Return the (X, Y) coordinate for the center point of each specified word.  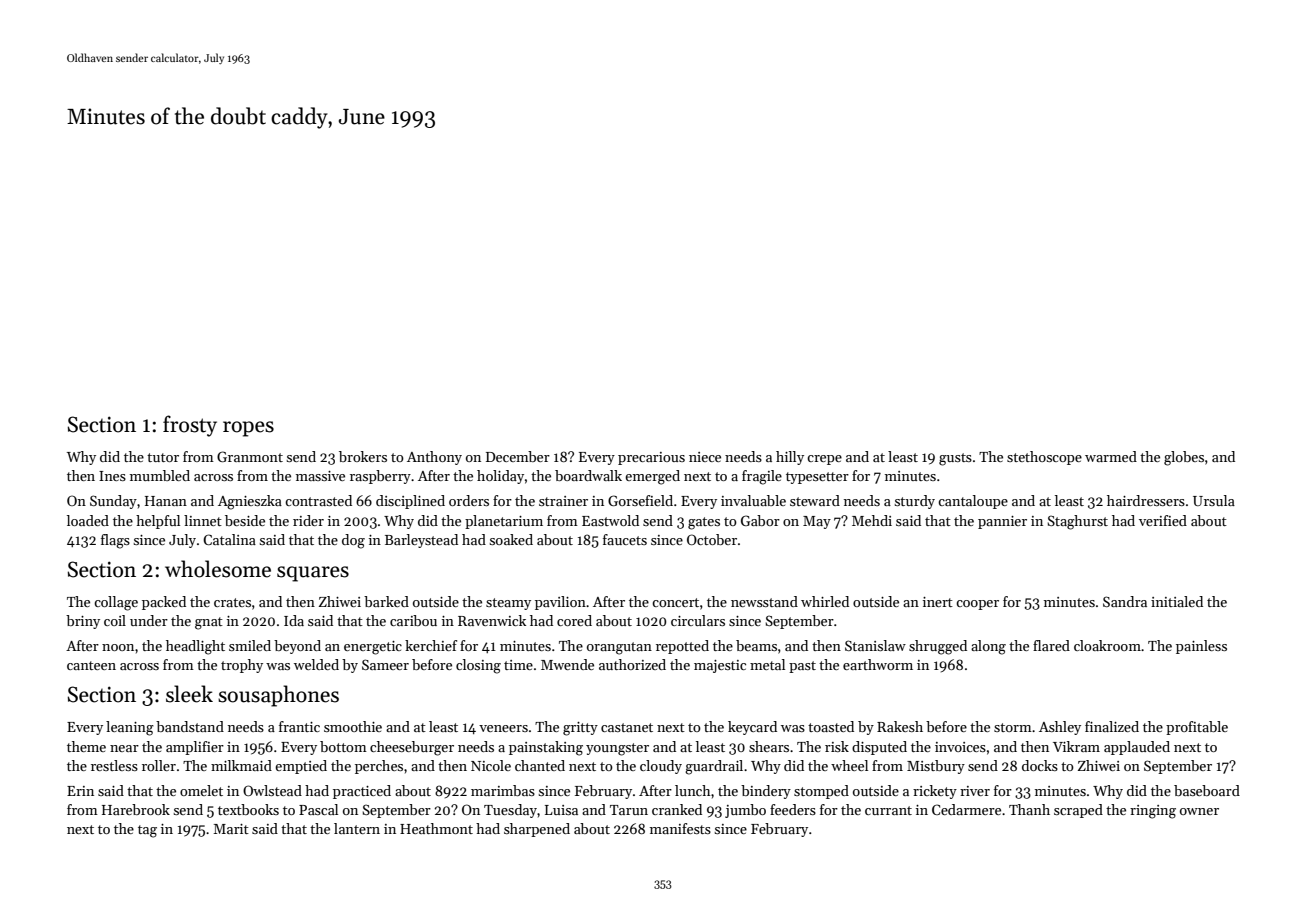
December (518, 456)
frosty (190, 426)
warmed (1111, 456)
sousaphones (278, 696)
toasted (831, 726)
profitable (1197, 728)
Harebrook (136, 809)
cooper (977, 605)
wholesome (218, 569)
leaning (130, 728)
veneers (503, 728)
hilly (790, 458)
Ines (112, 476)
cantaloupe (973, 502)
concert (675, 602)
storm (1013, 727)
